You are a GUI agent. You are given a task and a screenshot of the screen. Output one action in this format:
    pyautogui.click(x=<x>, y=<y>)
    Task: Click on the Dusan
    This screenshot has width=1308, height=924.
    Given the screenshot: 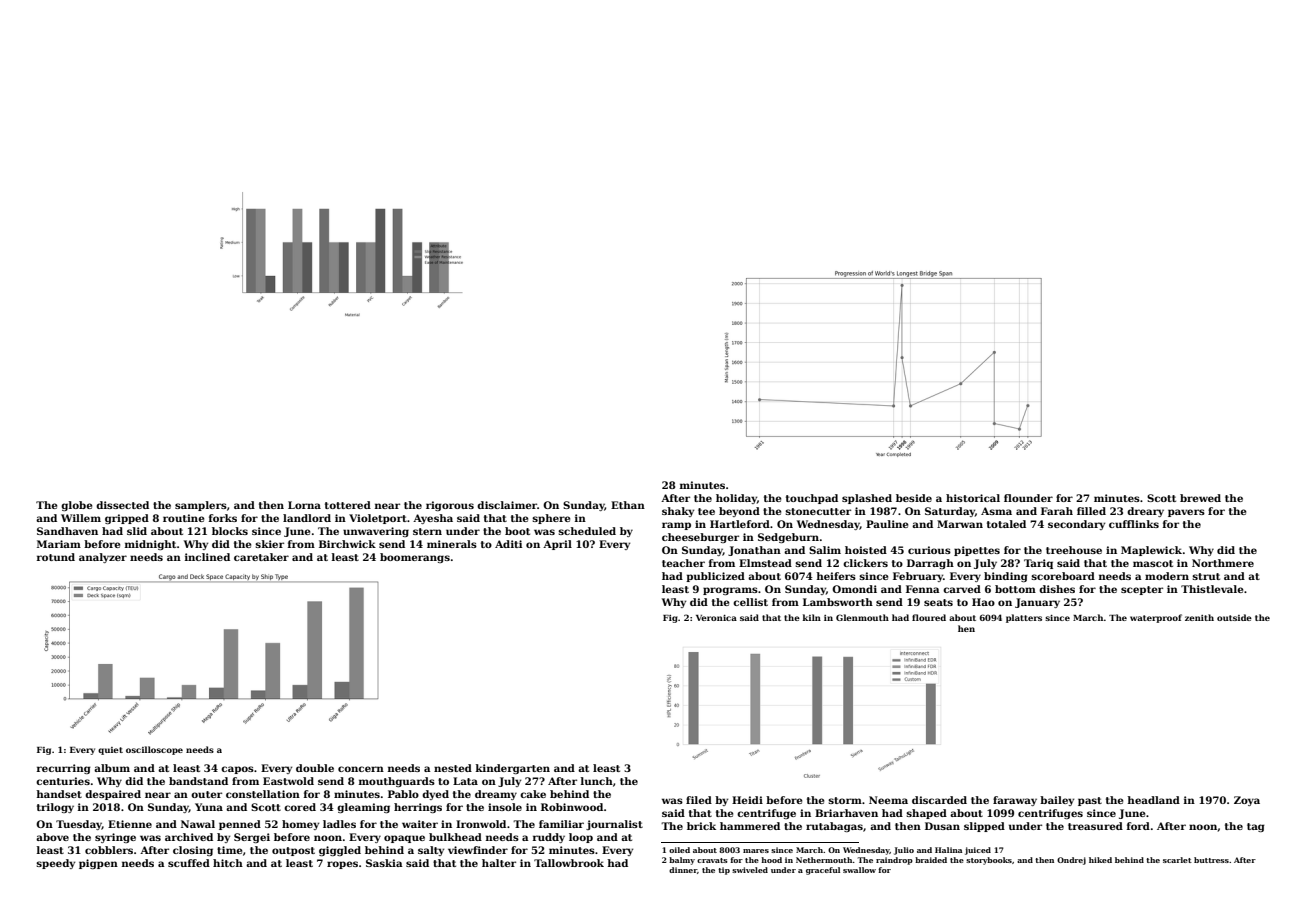 What is the action you would take?
    pyautogui.click(x=942, y=826)
